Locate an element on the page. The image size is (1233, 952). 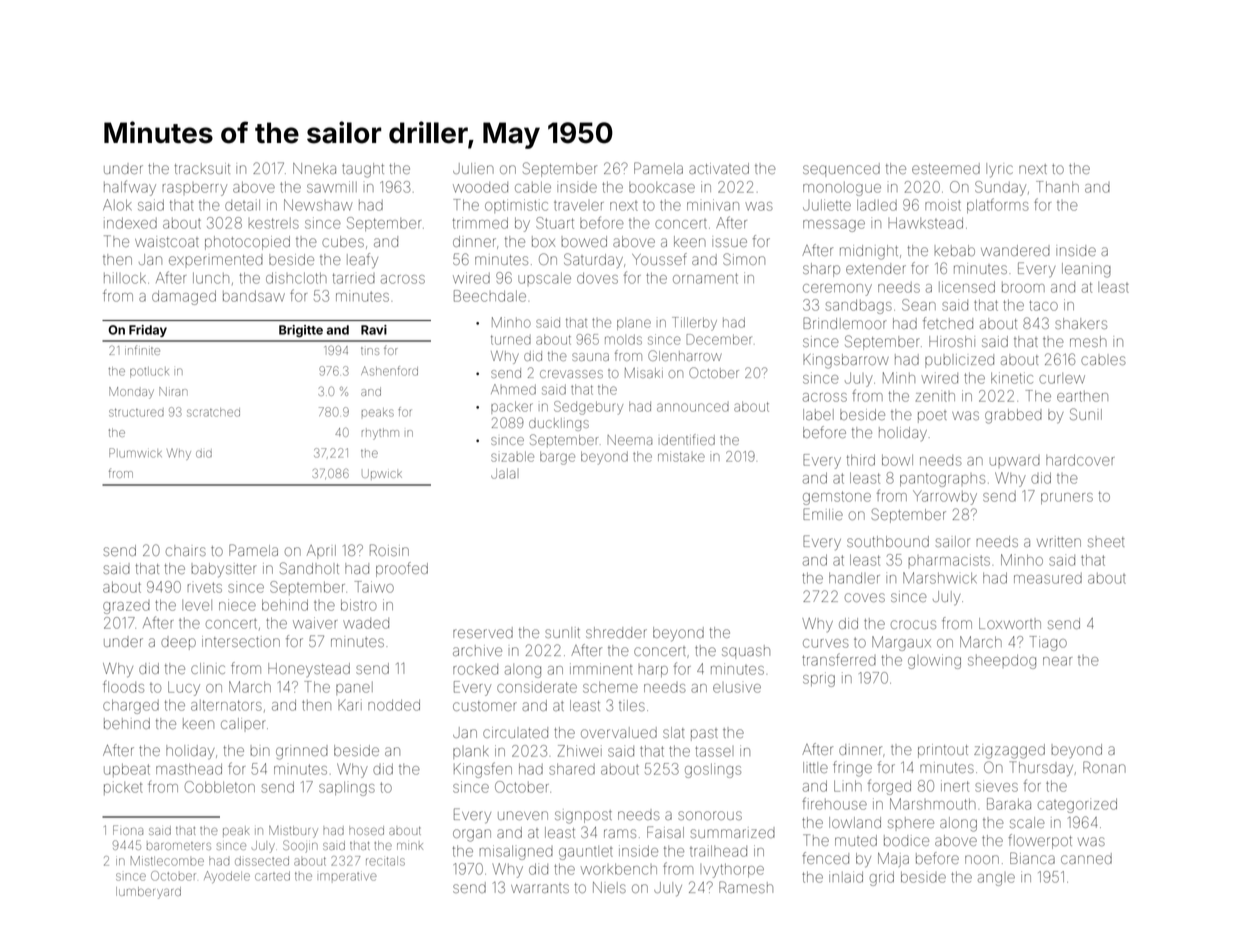
grazed is located at coordinates (126, 608).
